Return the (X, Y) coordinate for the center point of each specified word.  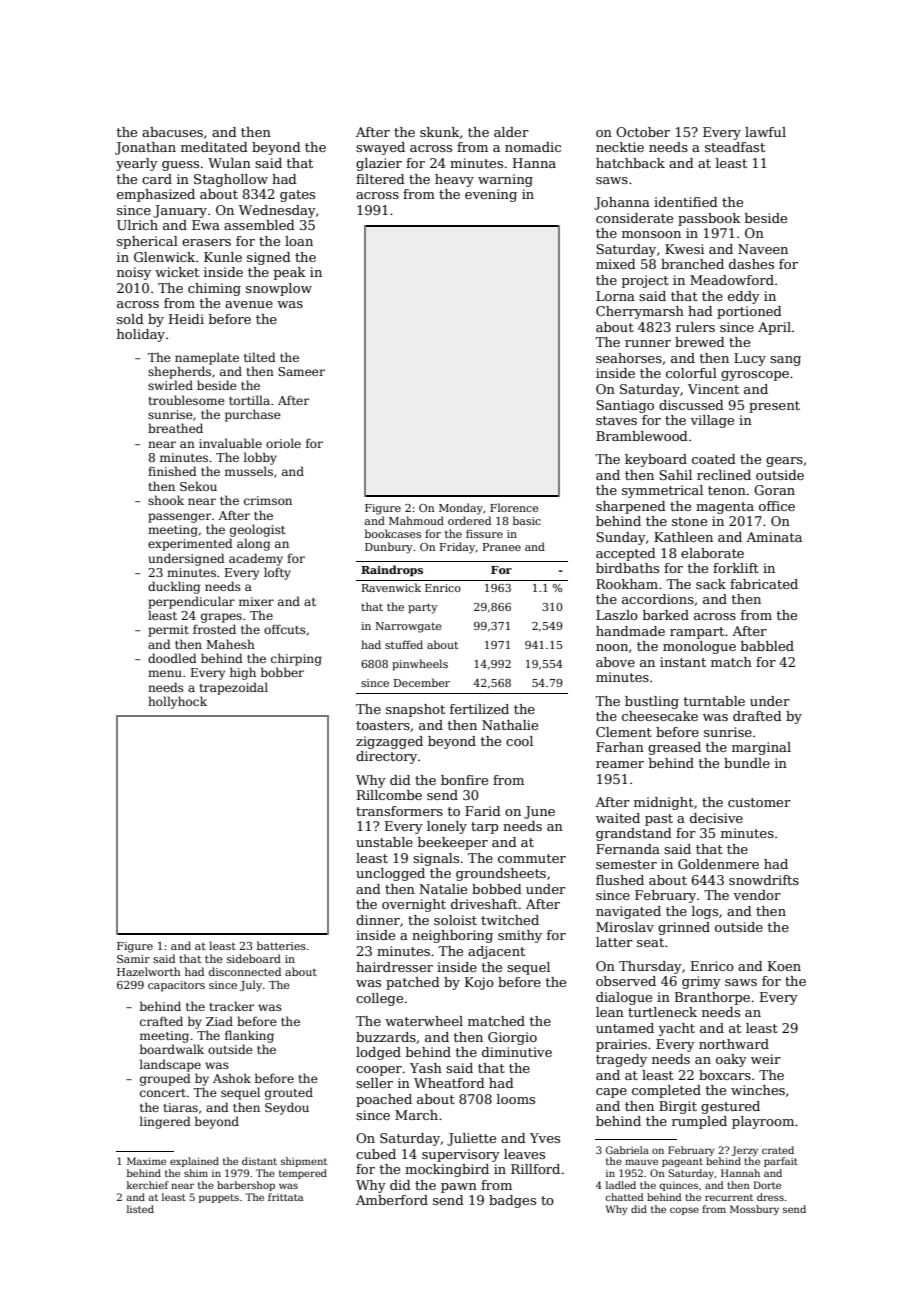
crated (778, 1150)
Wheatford (449, 1083)
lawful (765, 132)
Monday (461, 509)
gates (297, 196)
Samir (133, 959)
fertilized (479, 709)
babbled (767, 646)
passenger (179, 518)
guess (180, 166)
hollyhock (177, 702)
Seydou (287, 1108)
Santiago (625, 406)
